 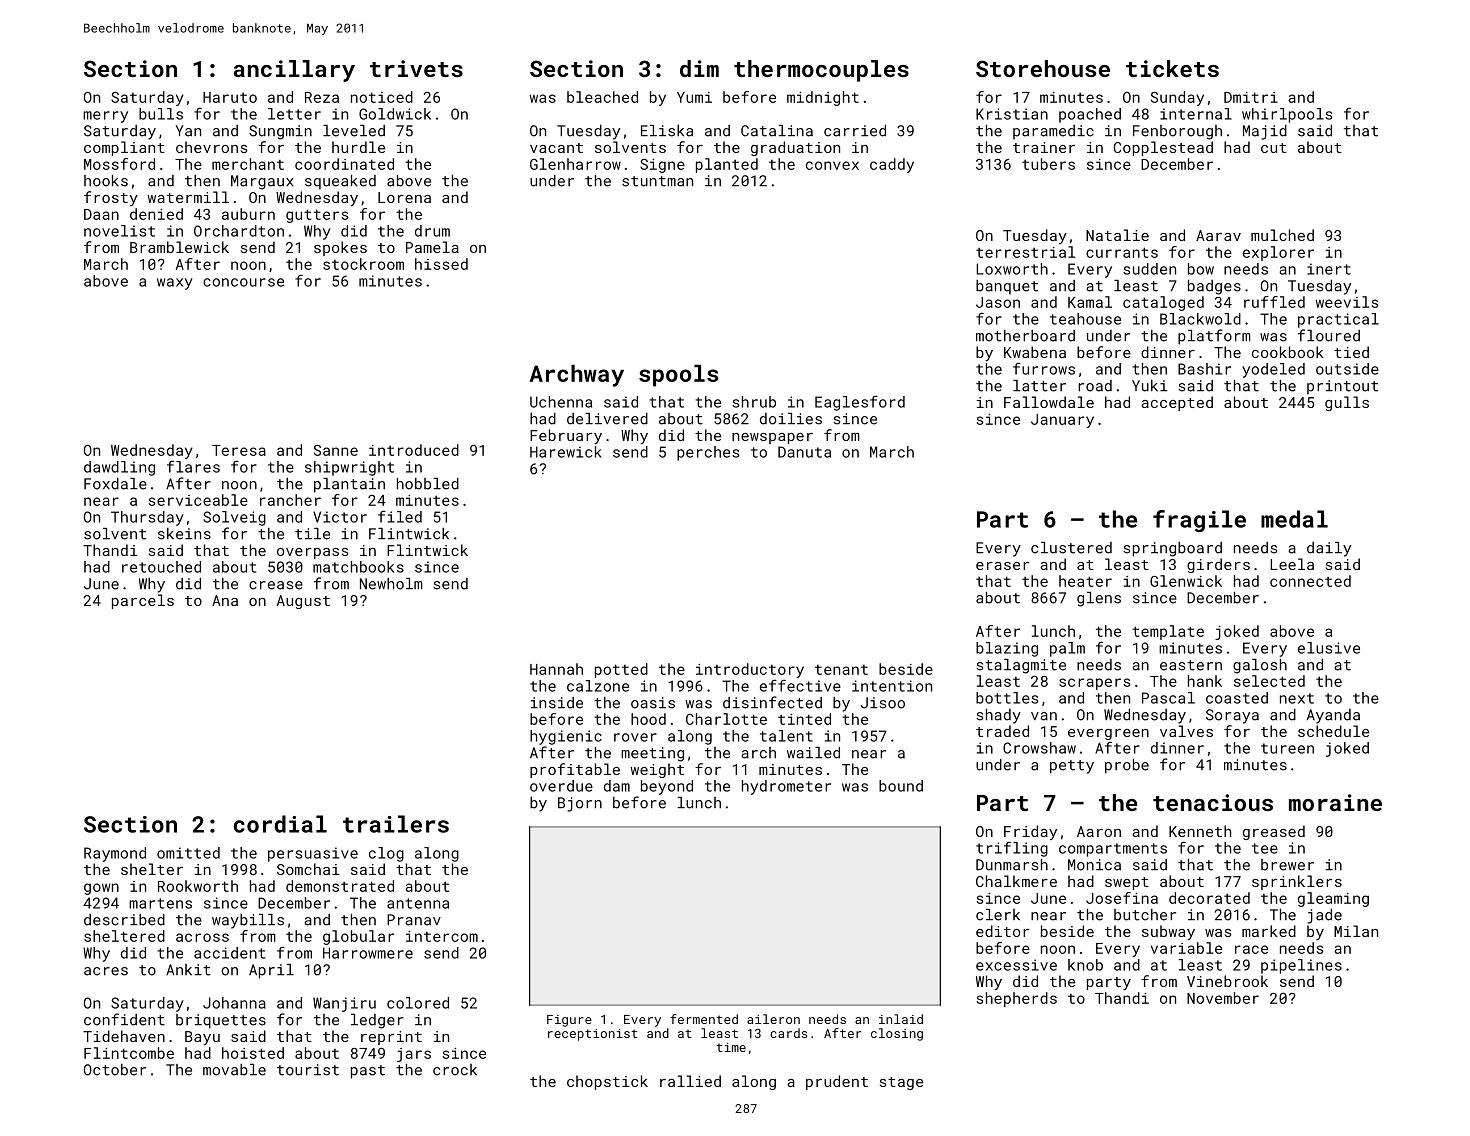 What do you see at coordinates (124, 1036) in the screenshot?
I see `Tidehaven` at bounding box center [124, 1036].
